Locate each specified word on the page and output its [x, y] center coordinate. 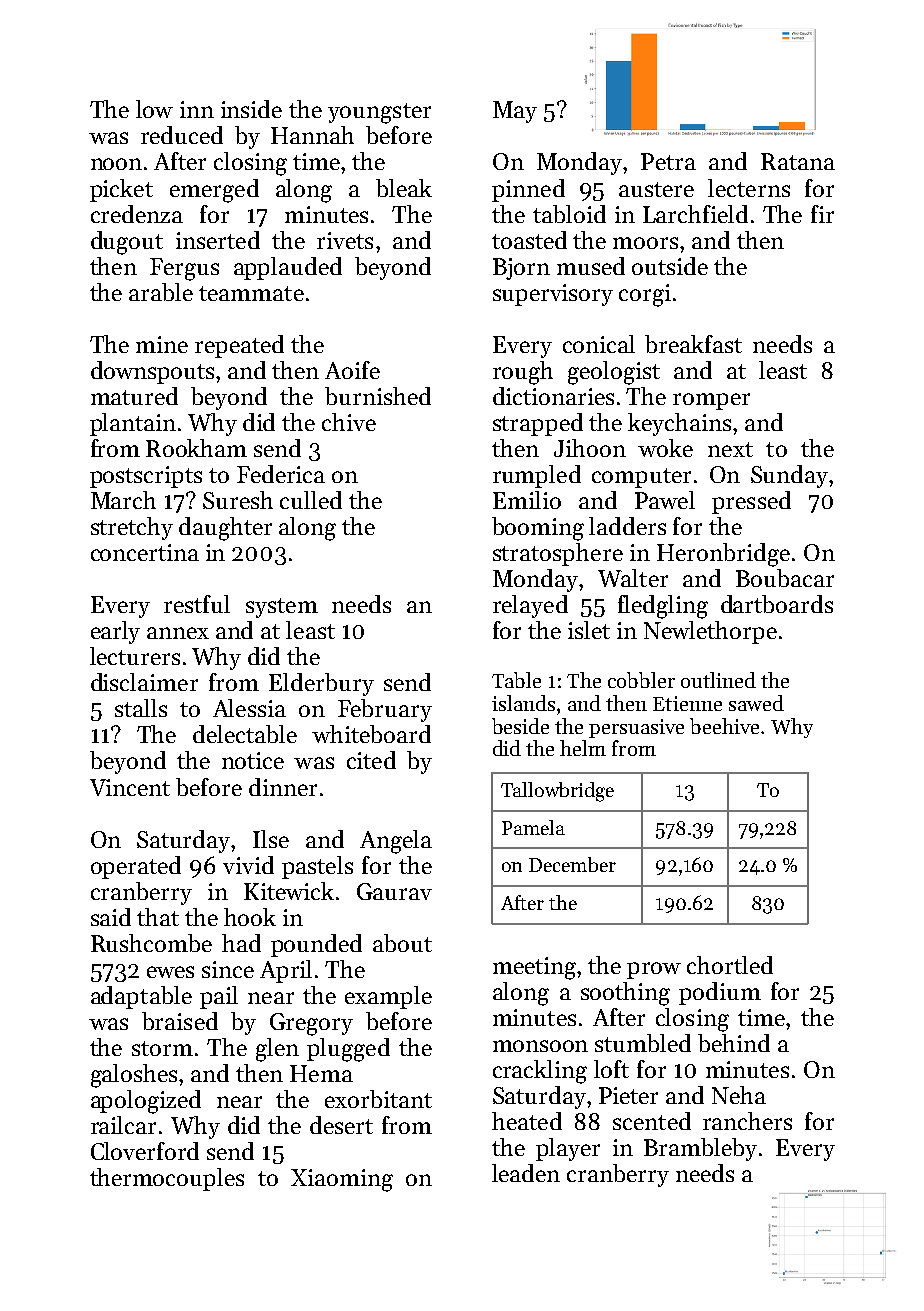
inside [251, 109]
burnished [378, 396]
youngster [379, 113]
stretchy [132, 528]
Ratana [798, 161]
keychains [679, 424]
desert [341, 1125]
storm [162, 1048]
